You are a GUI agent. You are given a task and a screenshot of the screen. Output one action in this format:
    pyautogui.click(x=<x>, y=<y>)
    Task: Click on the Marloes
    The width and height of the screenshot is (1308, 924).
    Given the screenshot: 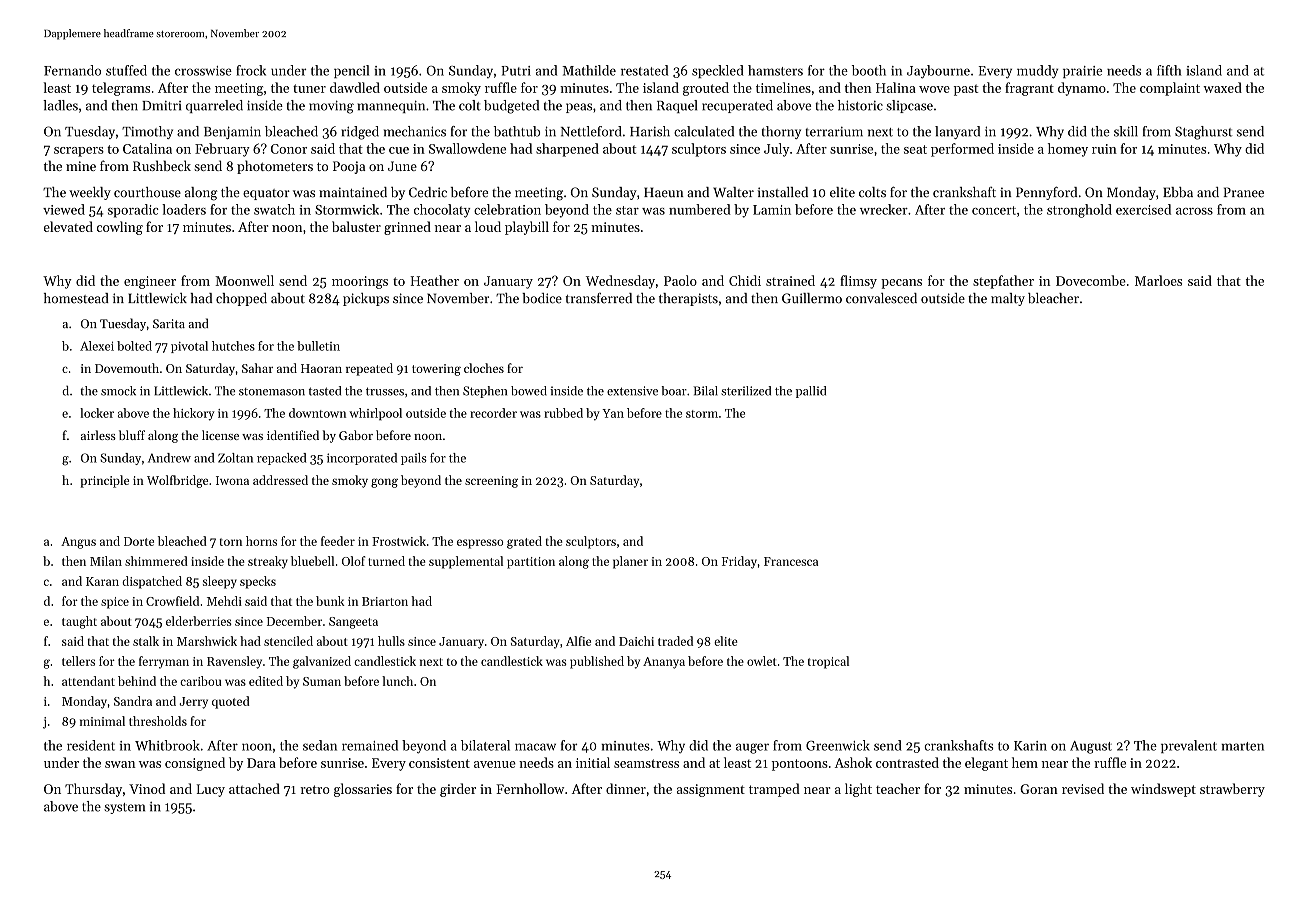 What is the action you would take?
    pyautogui.click(x=1158, y=280)
